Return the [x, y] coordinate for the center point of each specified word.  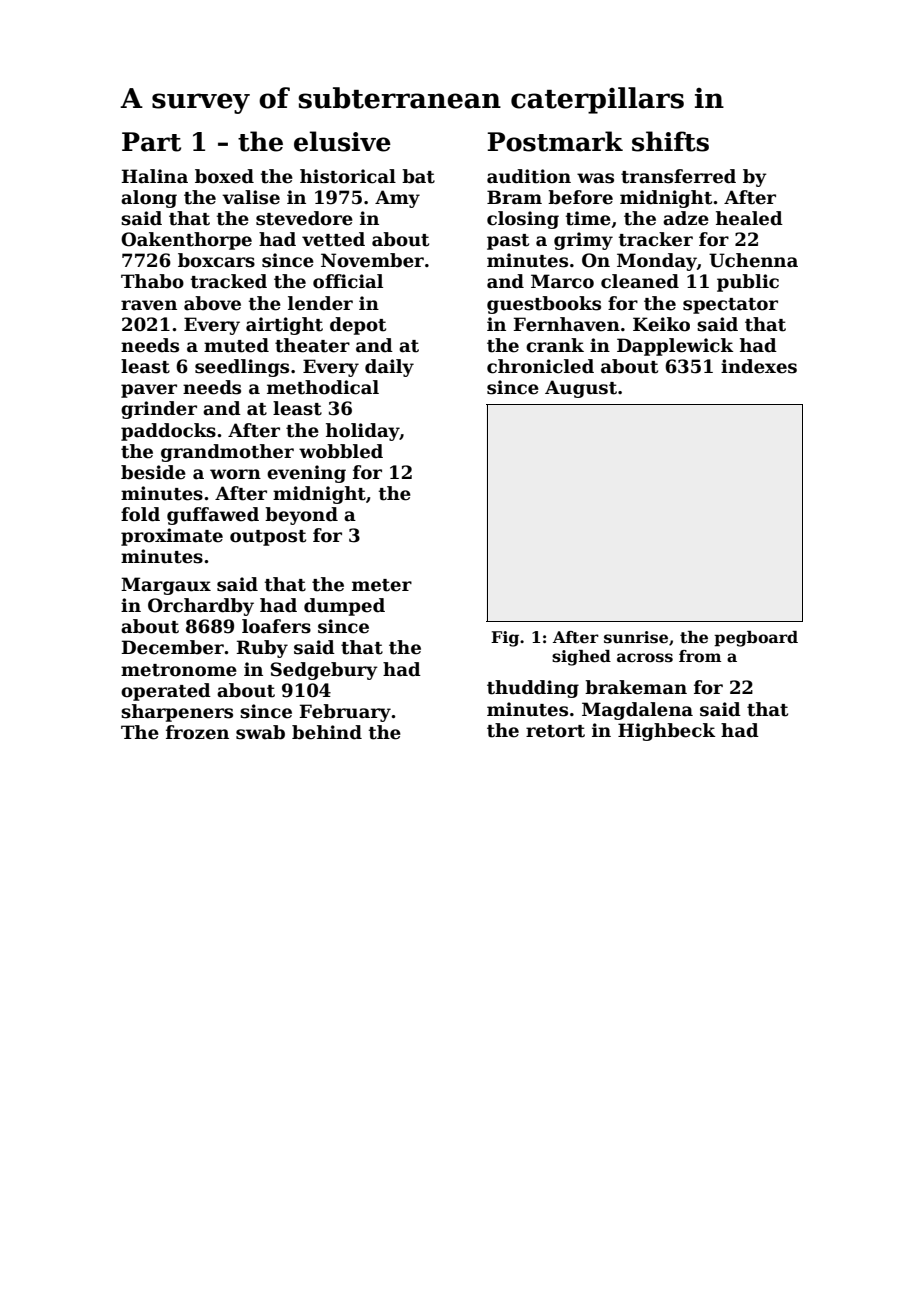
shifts [670, 141]
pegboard [756, 639]
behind [327, 732]
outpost [268, 538]
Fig [505, 639]
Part [151, 142]
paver [149, 391]
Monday [657, 262]
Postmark [555, 141]
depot [358, 326]
